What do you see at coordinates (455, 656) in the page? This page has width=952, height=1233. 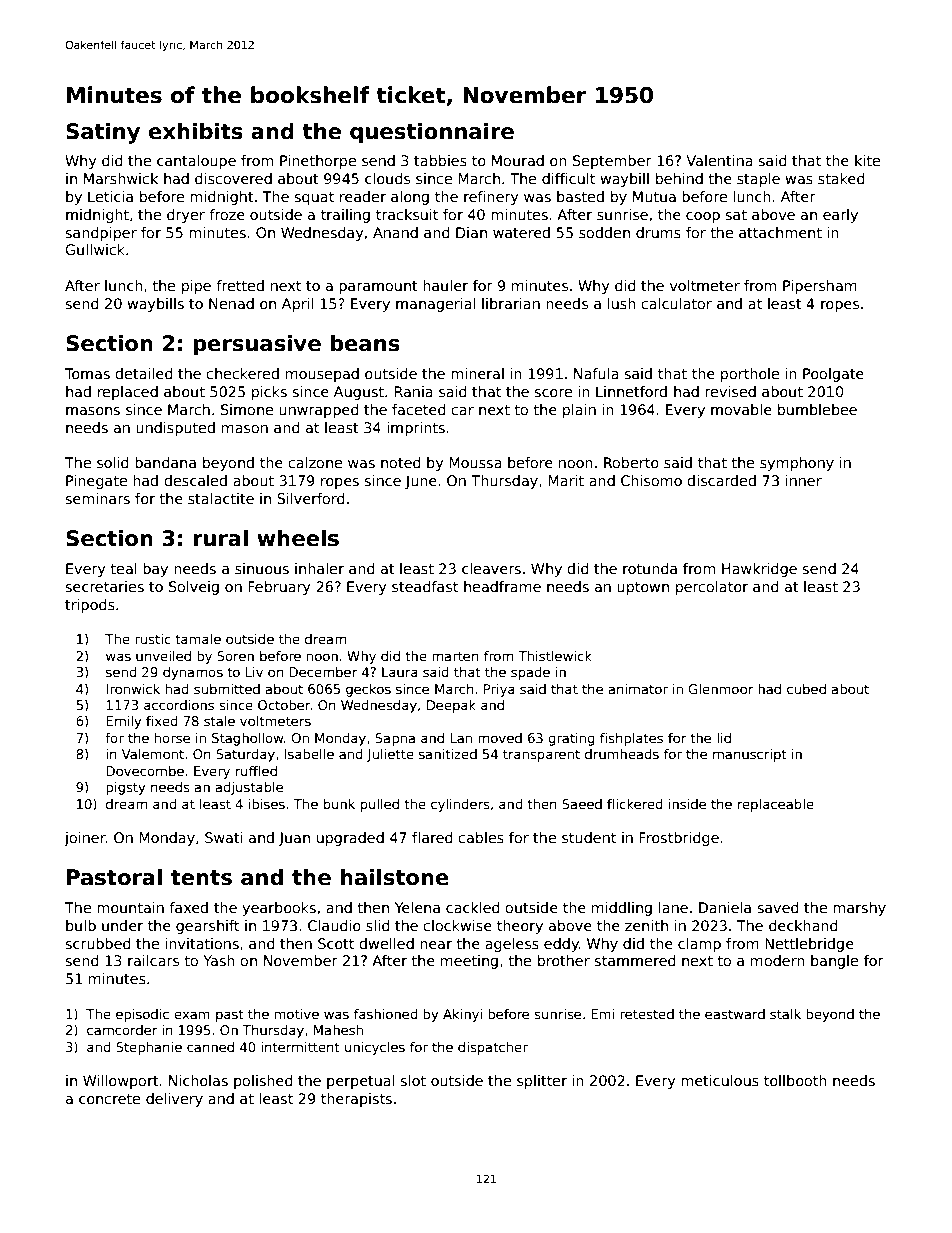 I see `marten` at bounding box center [455, 656].
